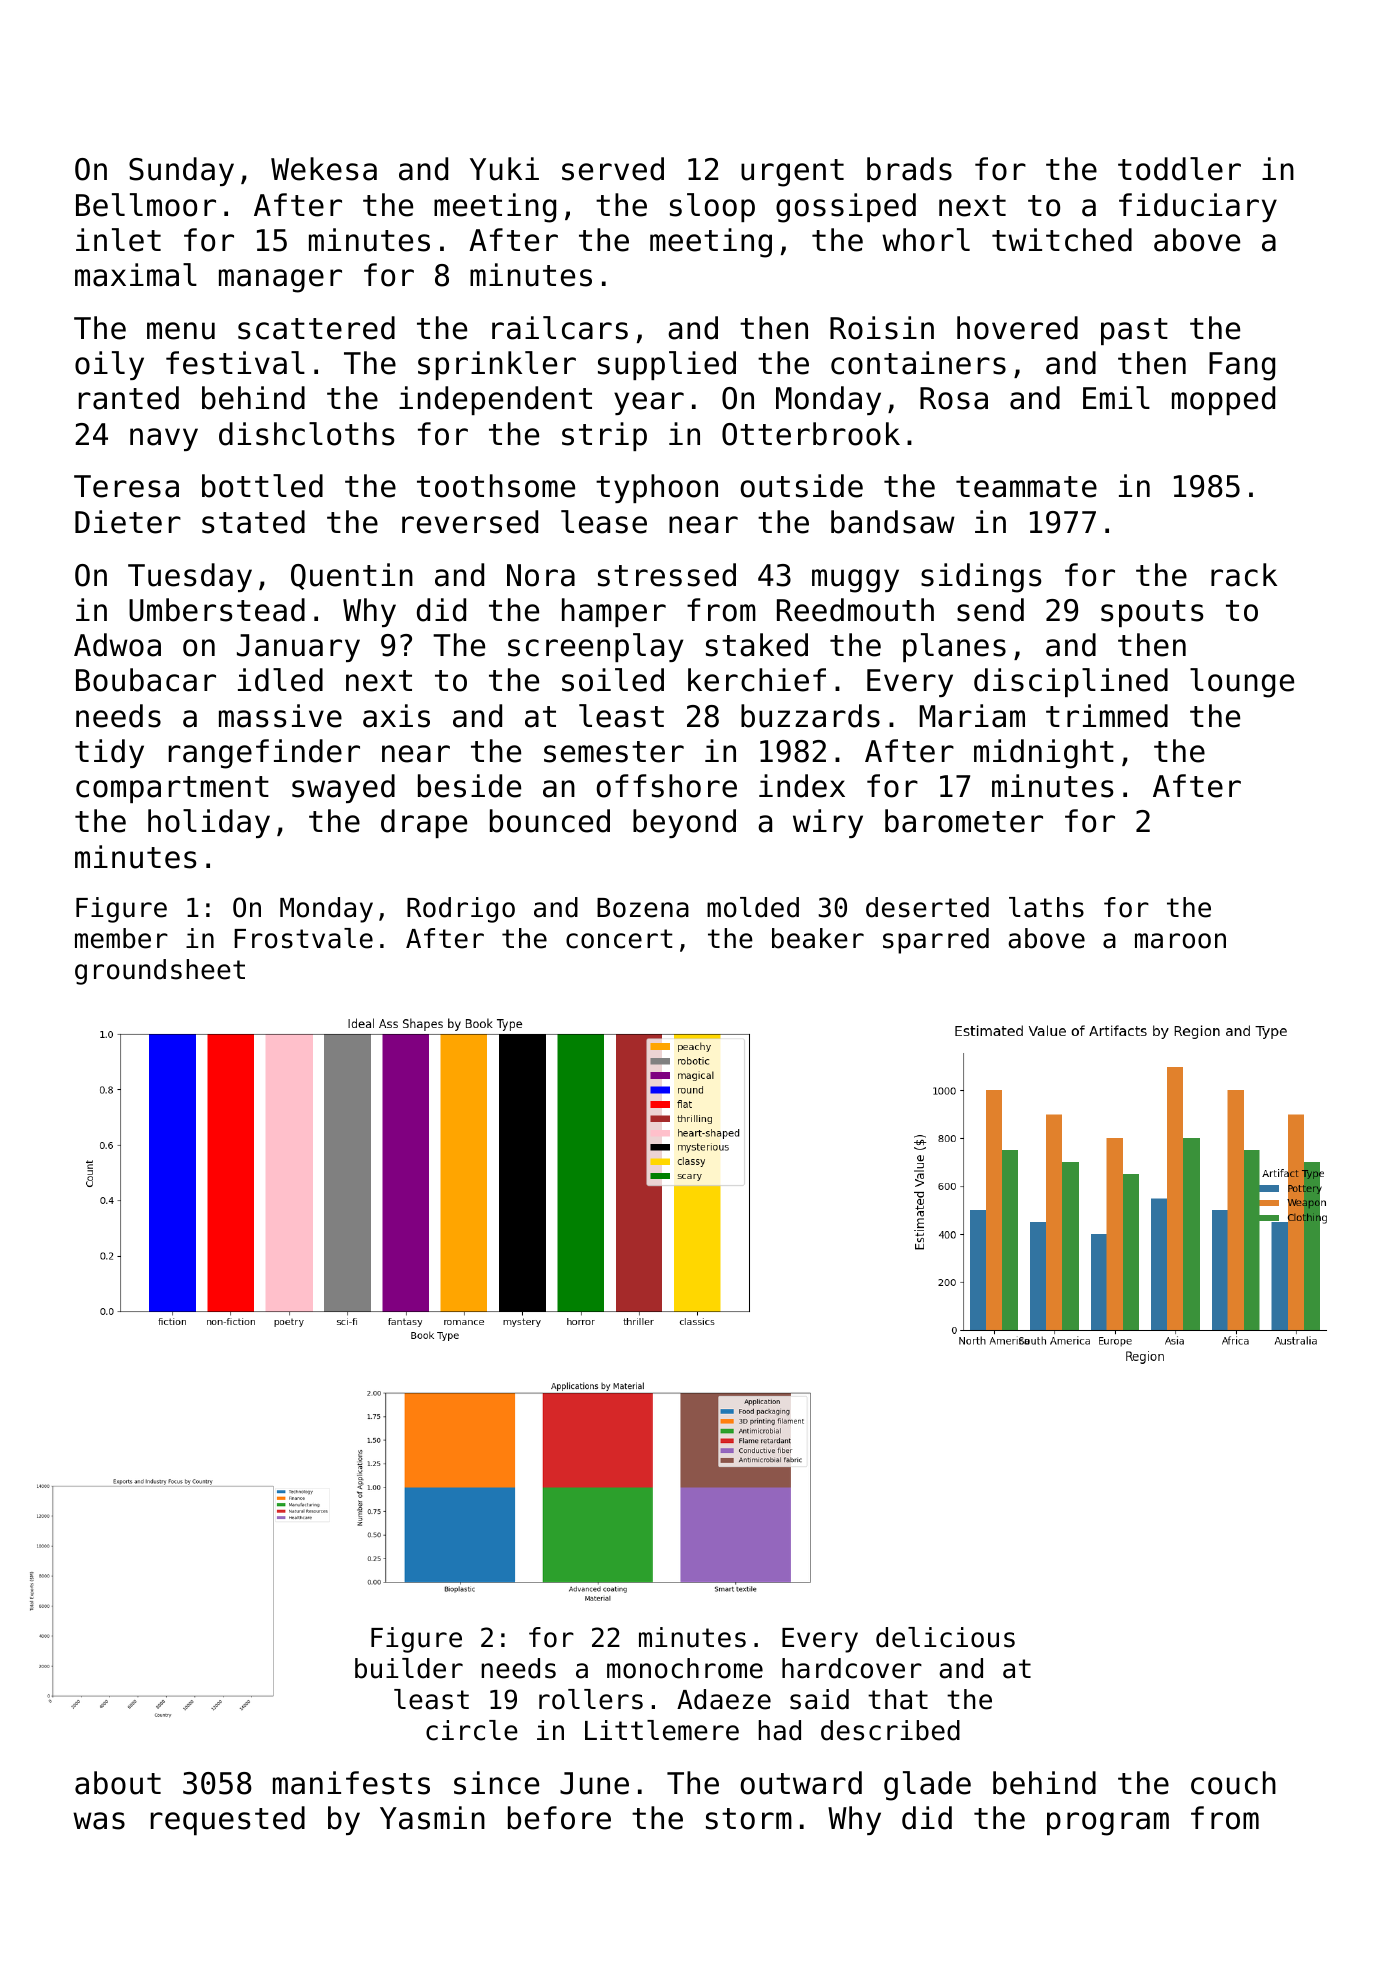 Image resolution: width=1386 pixels, height=1969 pixels. Describe the element at coordinates (757, 645) in the screenshot. I see `staked` at that location.
